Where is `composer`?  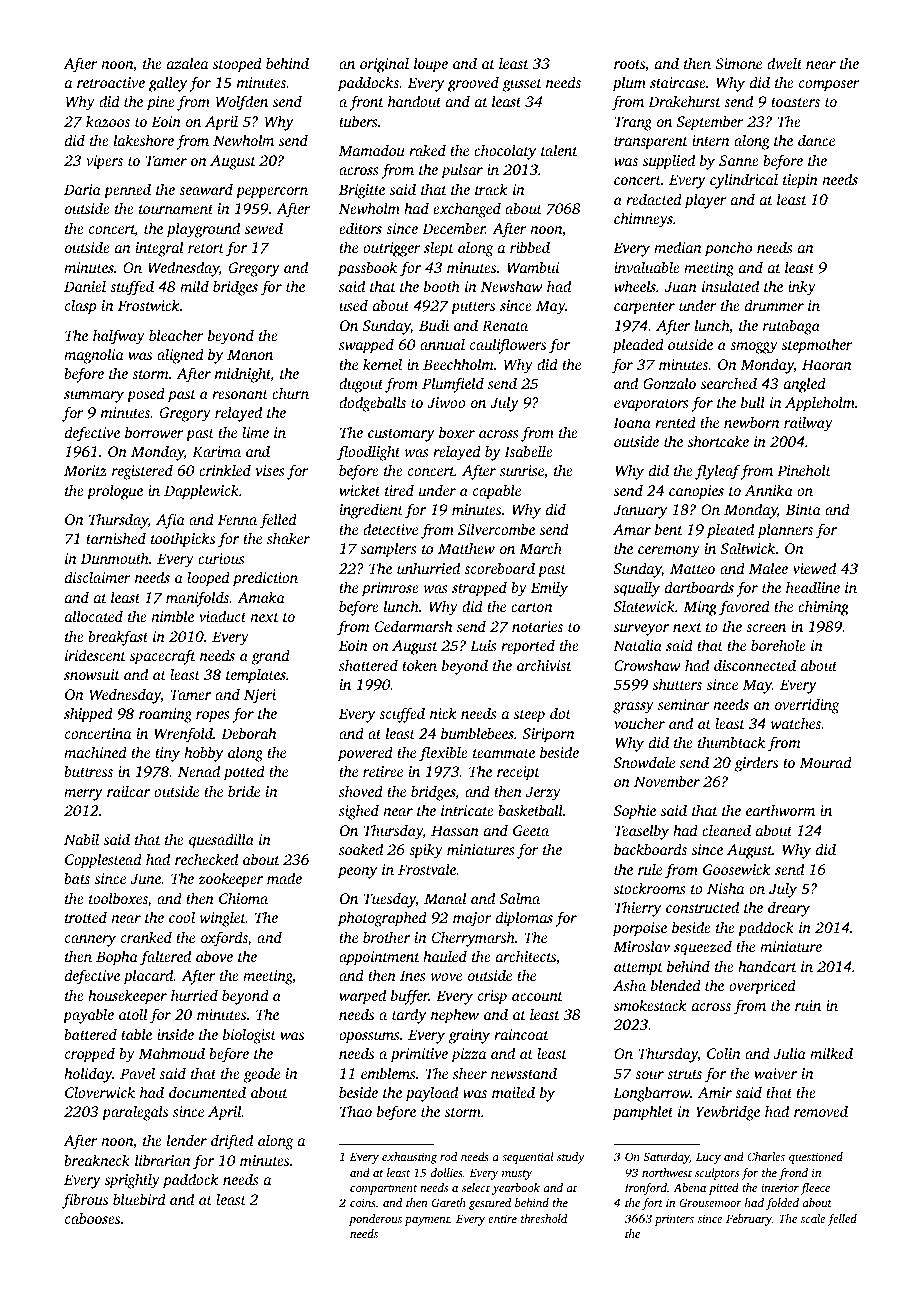
composer is located at coordinates (829, 86).
